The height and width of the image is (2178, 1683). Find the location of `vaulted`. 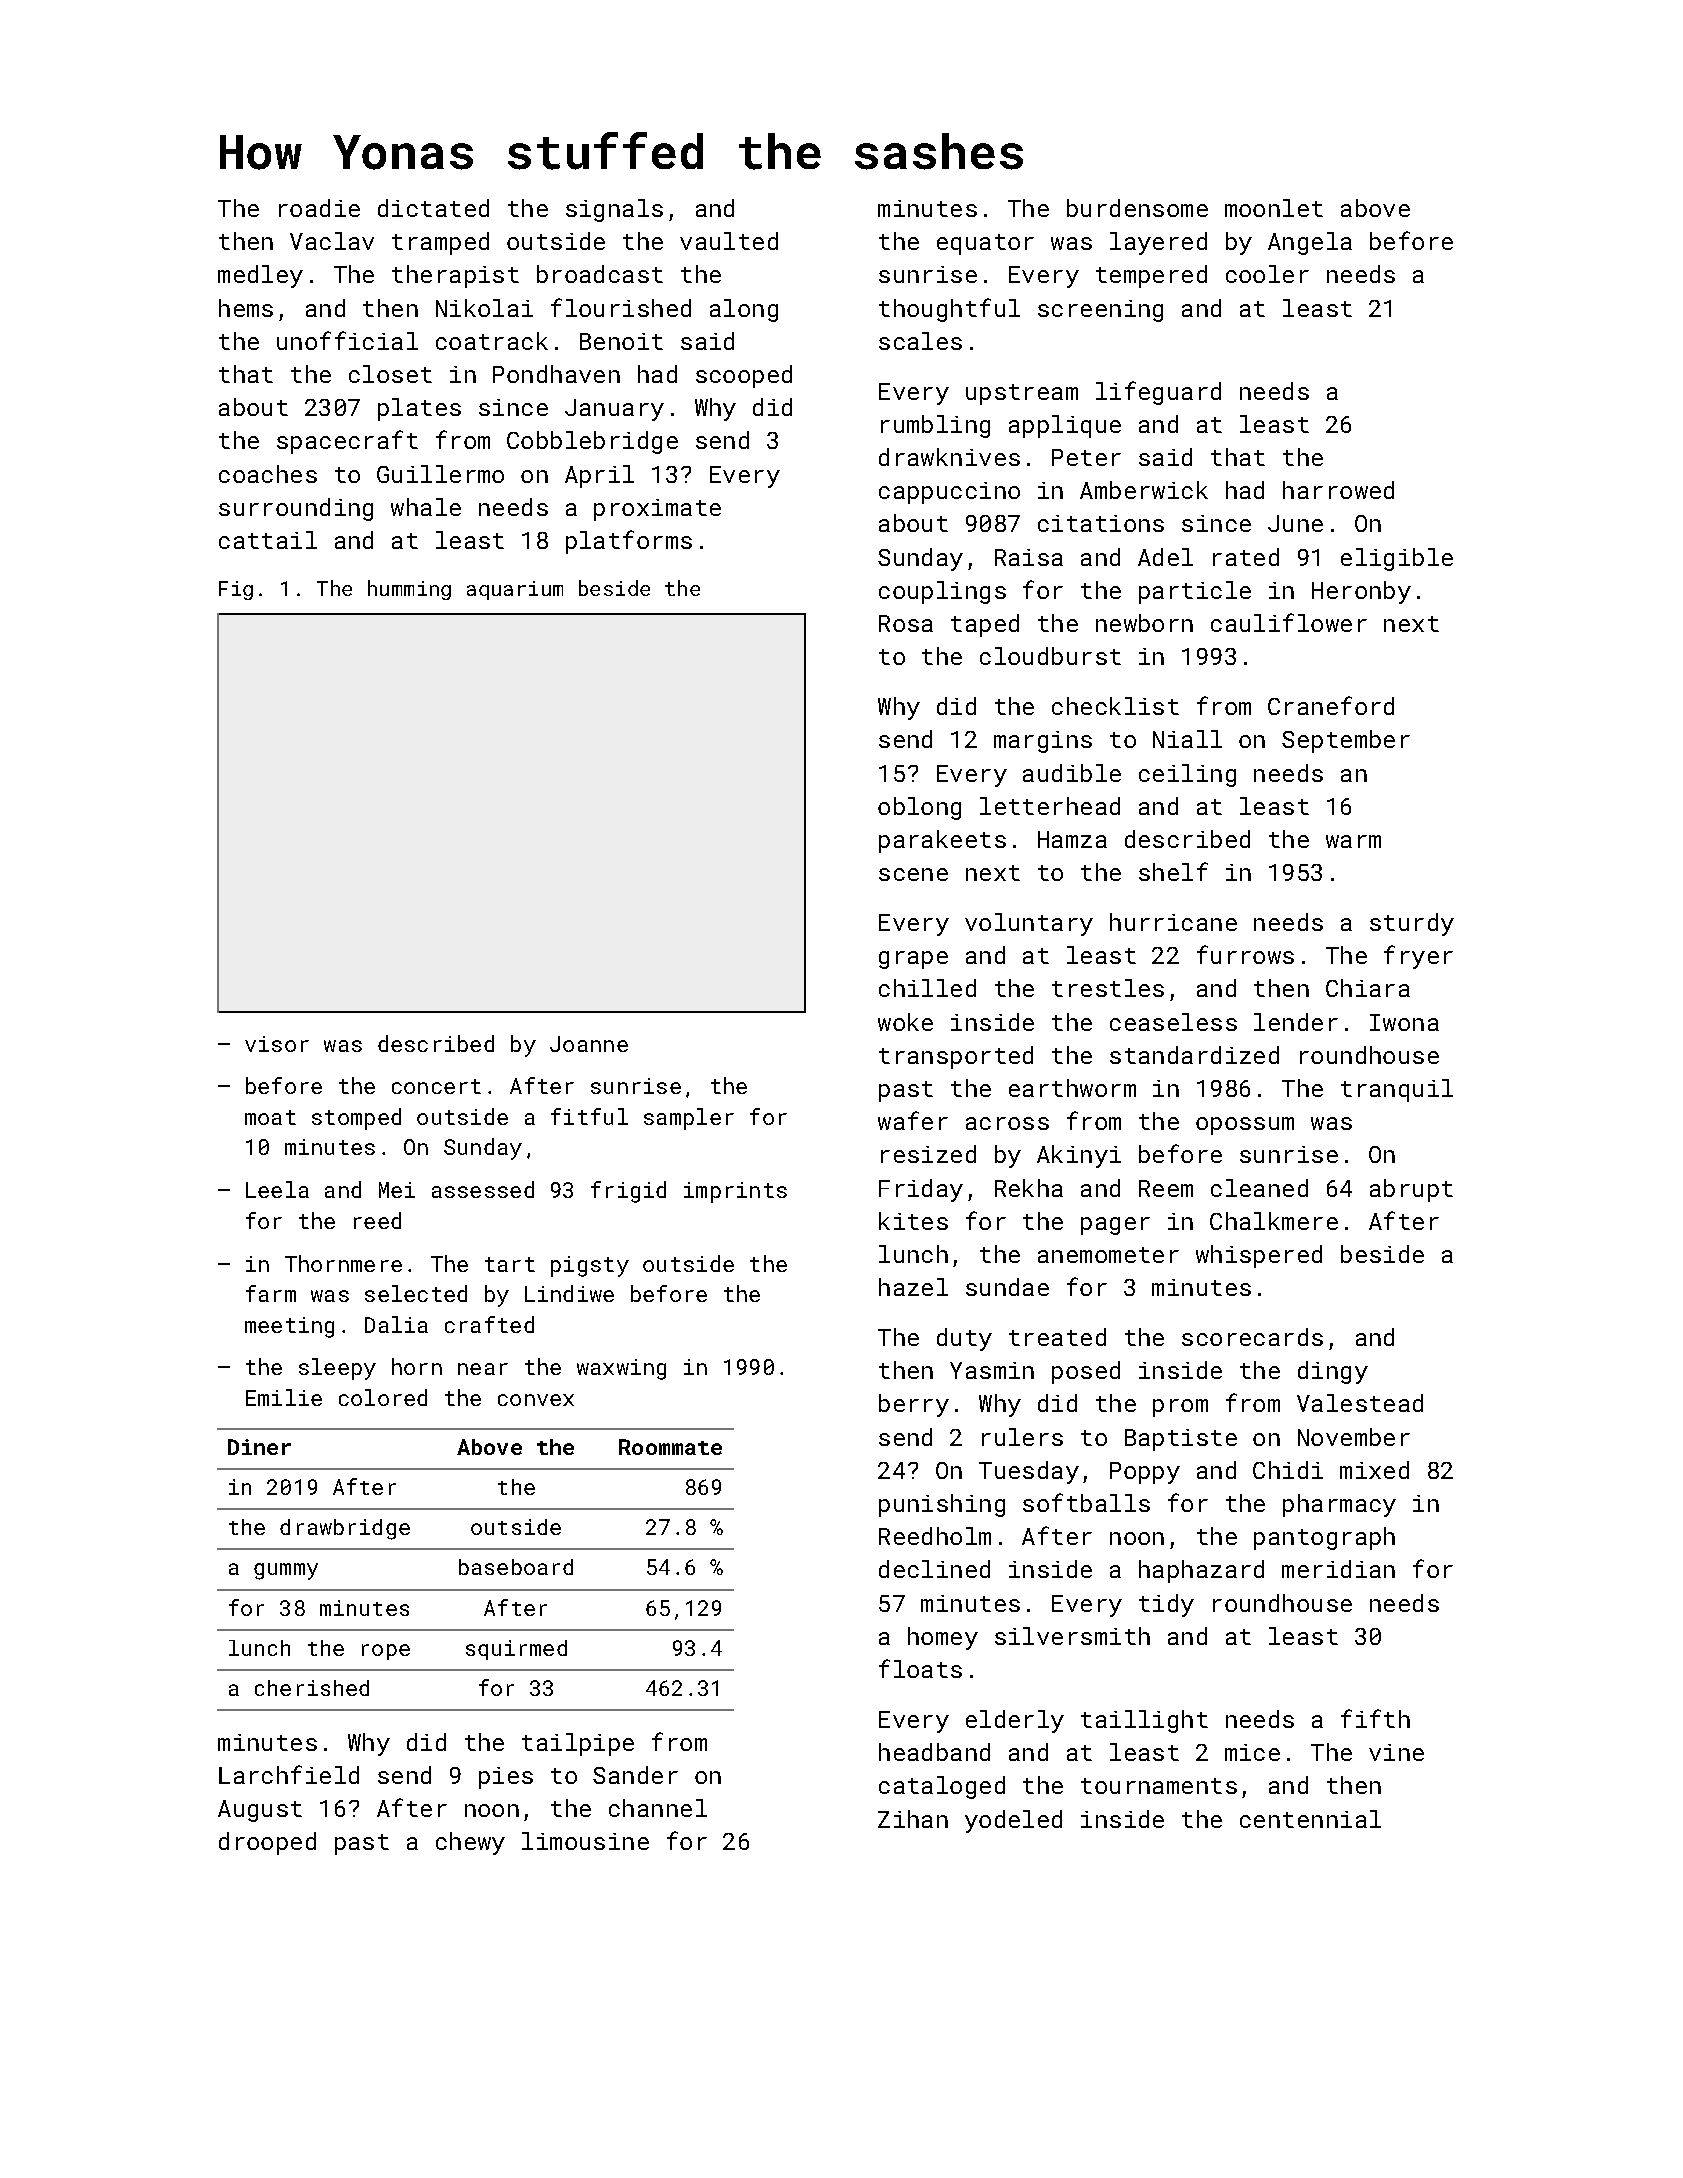

vaulted is located at coordinates (729, 241).
